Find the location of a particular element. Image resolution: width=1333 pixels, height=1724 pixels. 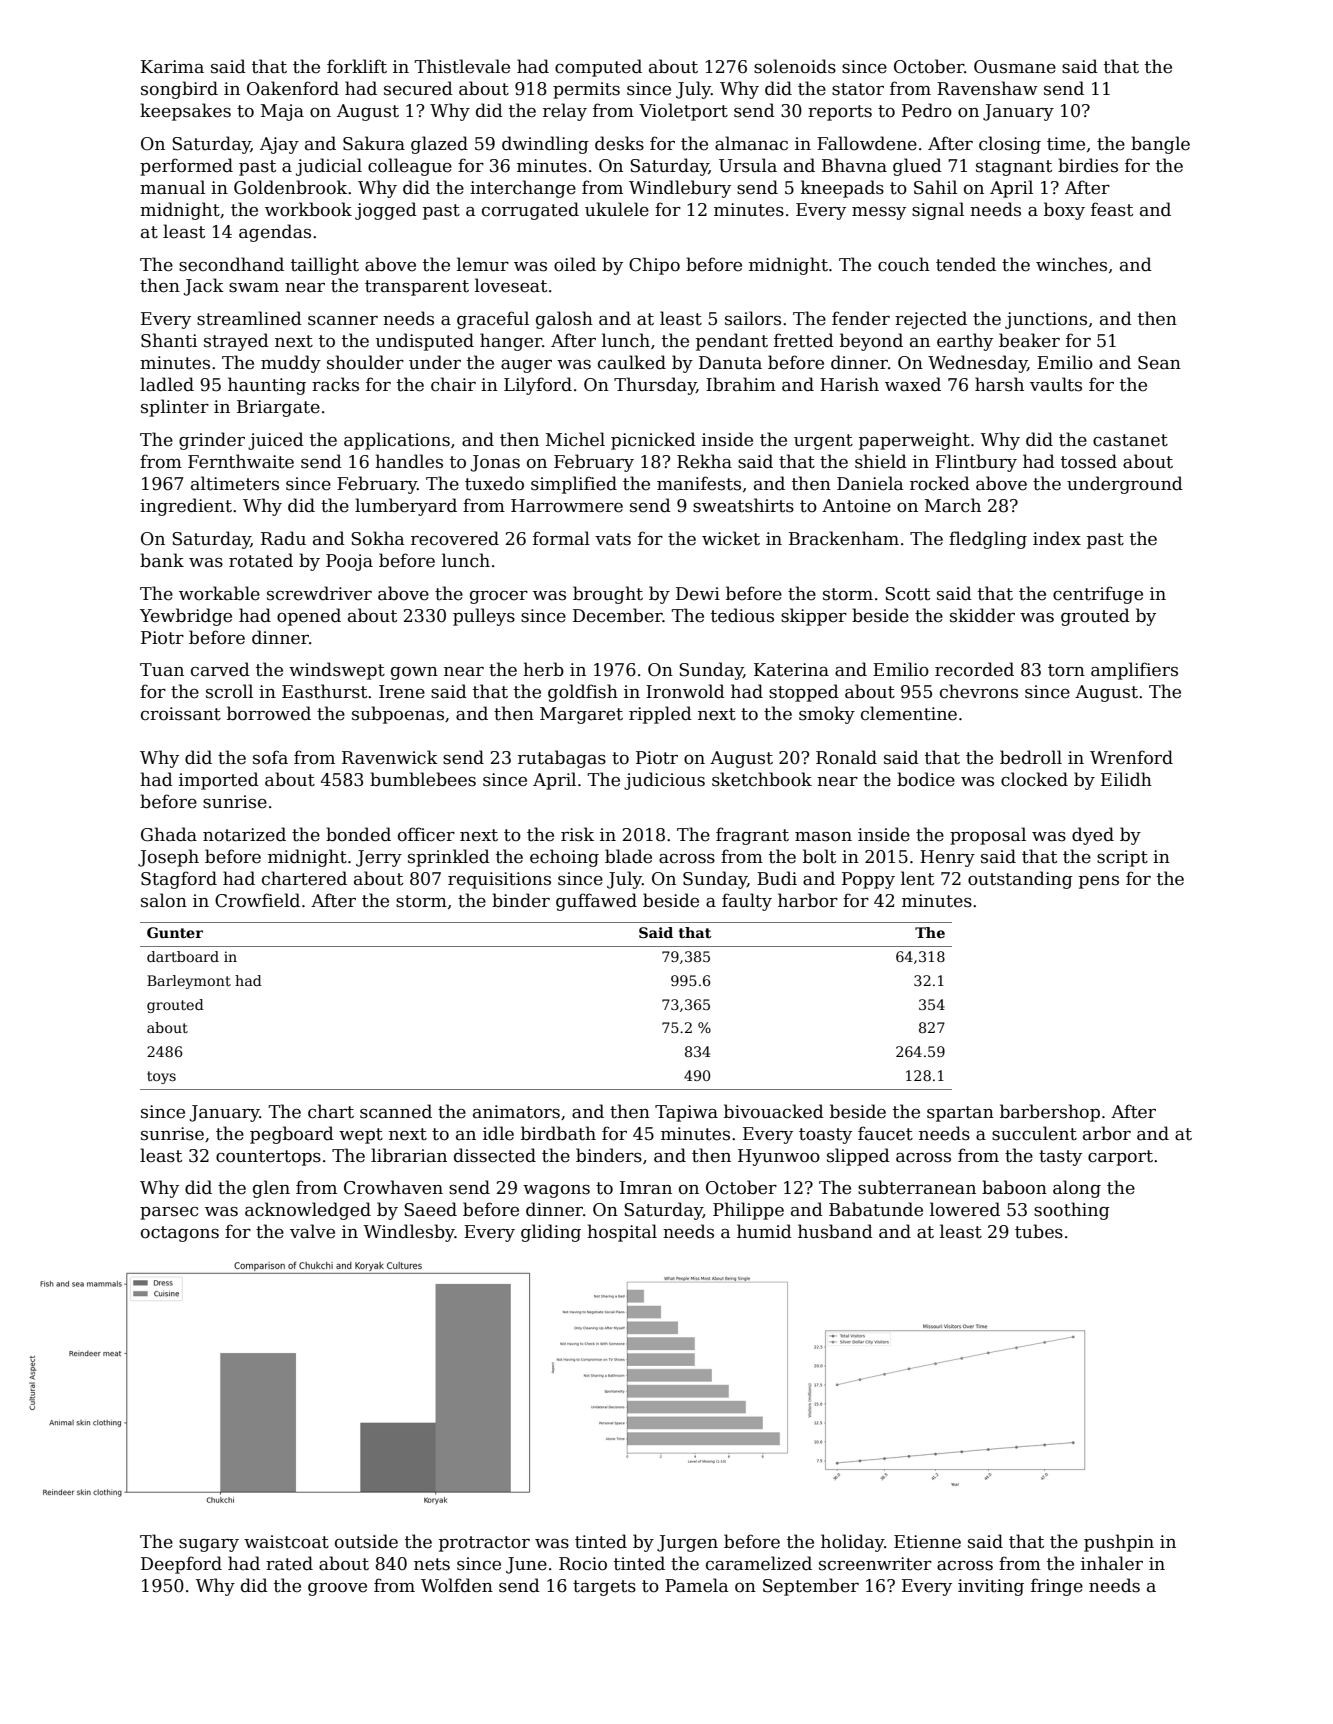

Pamela is located at coordinates (696, 1585).
